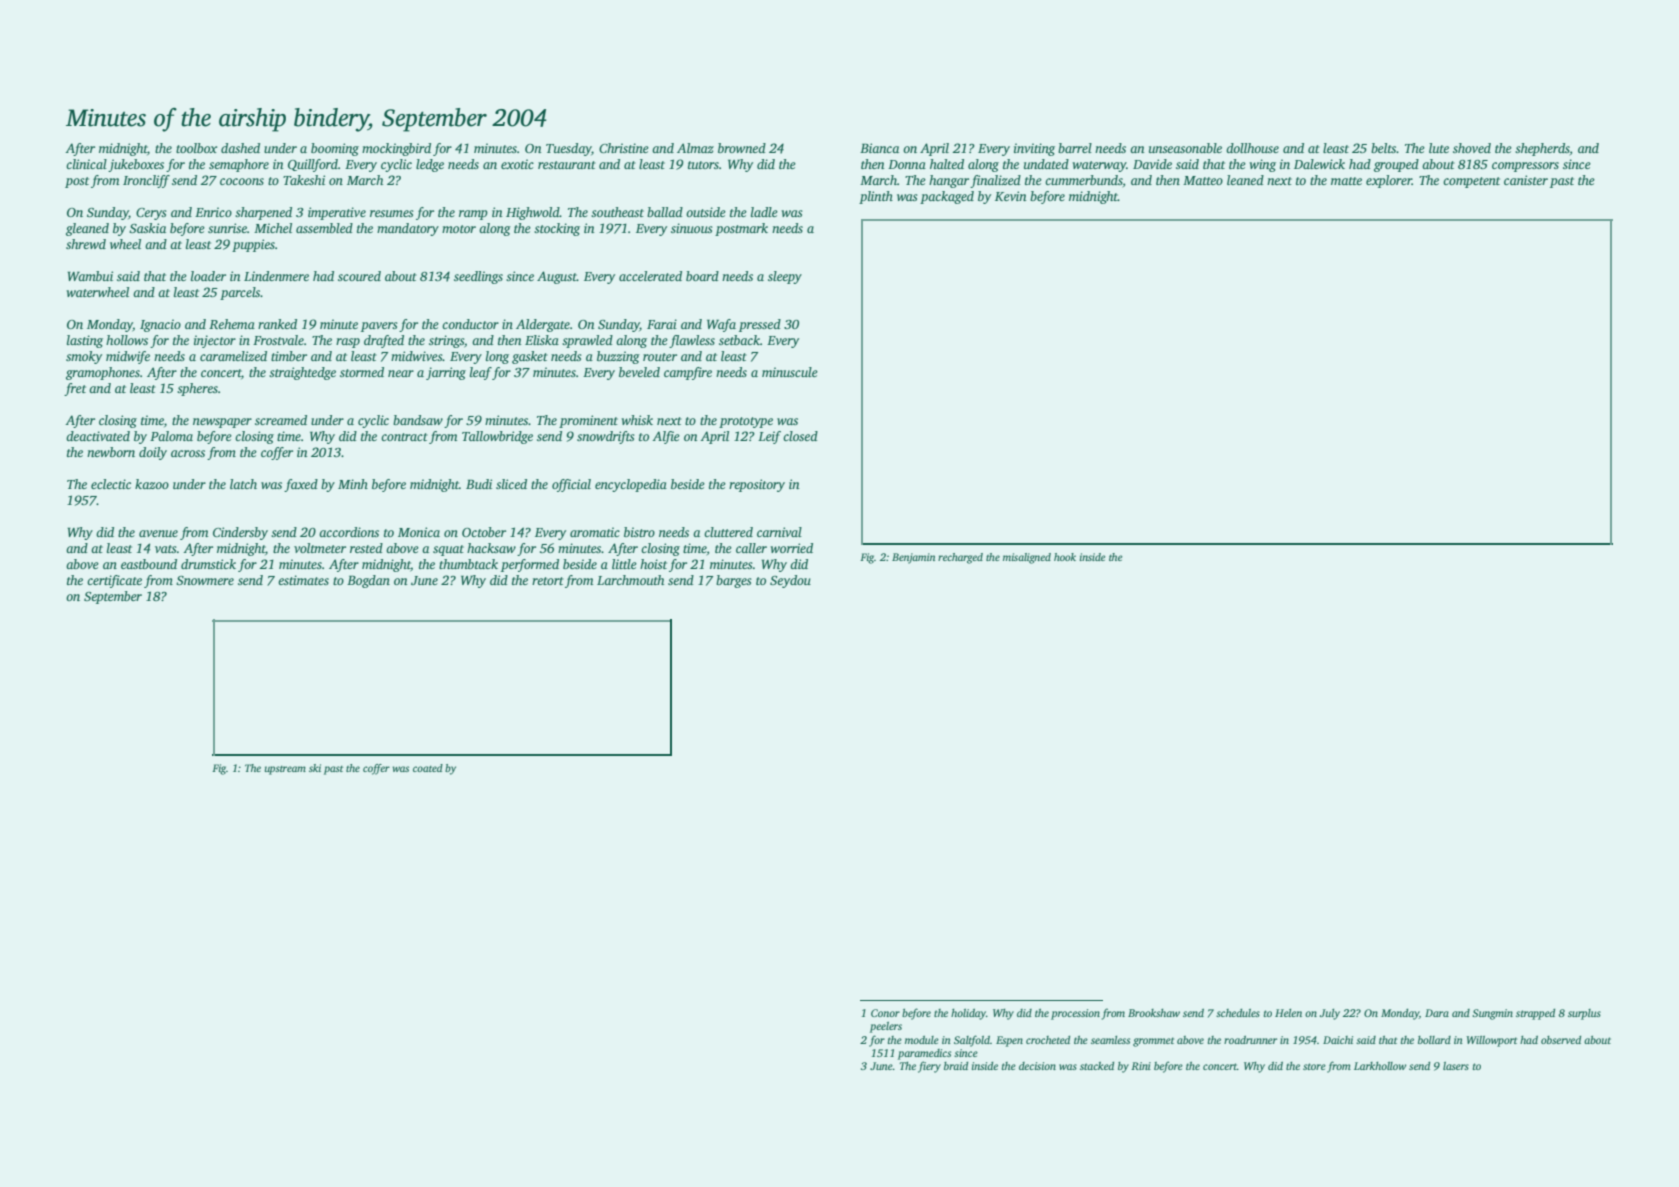 This screenshot has width=1679, height=1187. Describe the element at coordinates (428, 768) in the screenshot. I see `coated` at that location.
